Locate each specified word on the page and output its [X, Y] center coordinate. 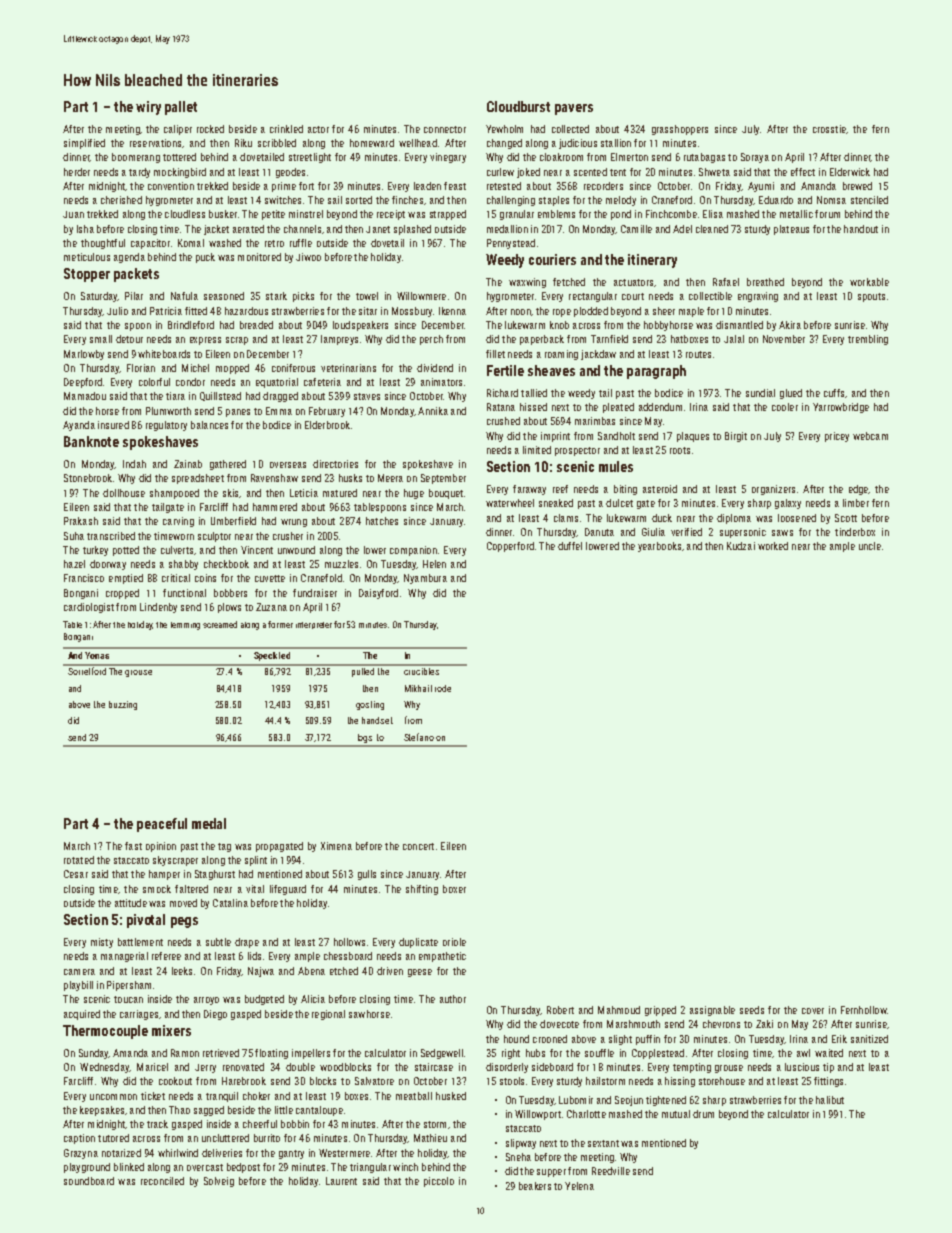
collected [570, 129]
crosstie [829, 129]
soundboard [89, 1181]
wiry [148, 108]
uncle [870, 546]
